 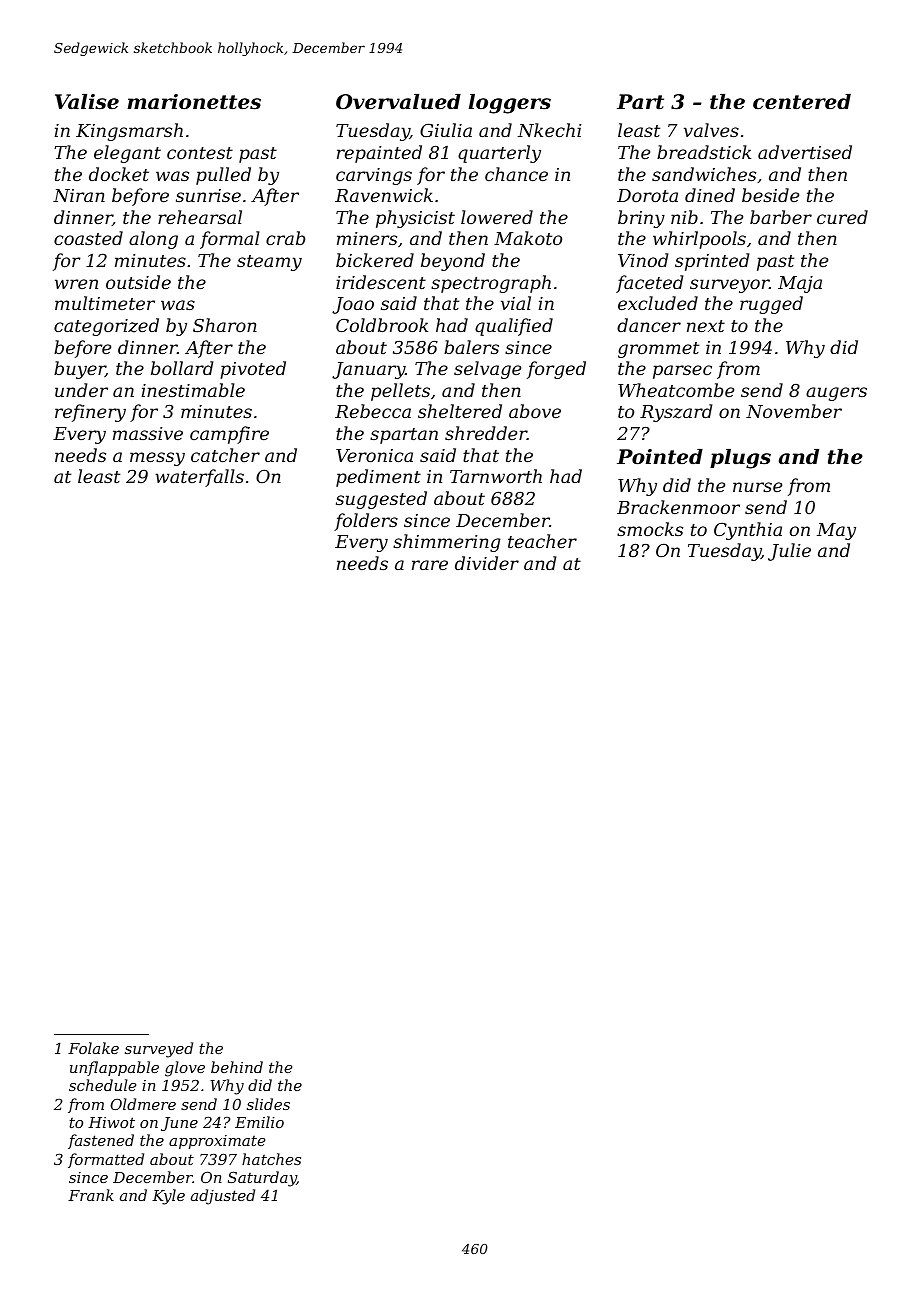 I want to click on behind, so click(x=237, y=1067).
